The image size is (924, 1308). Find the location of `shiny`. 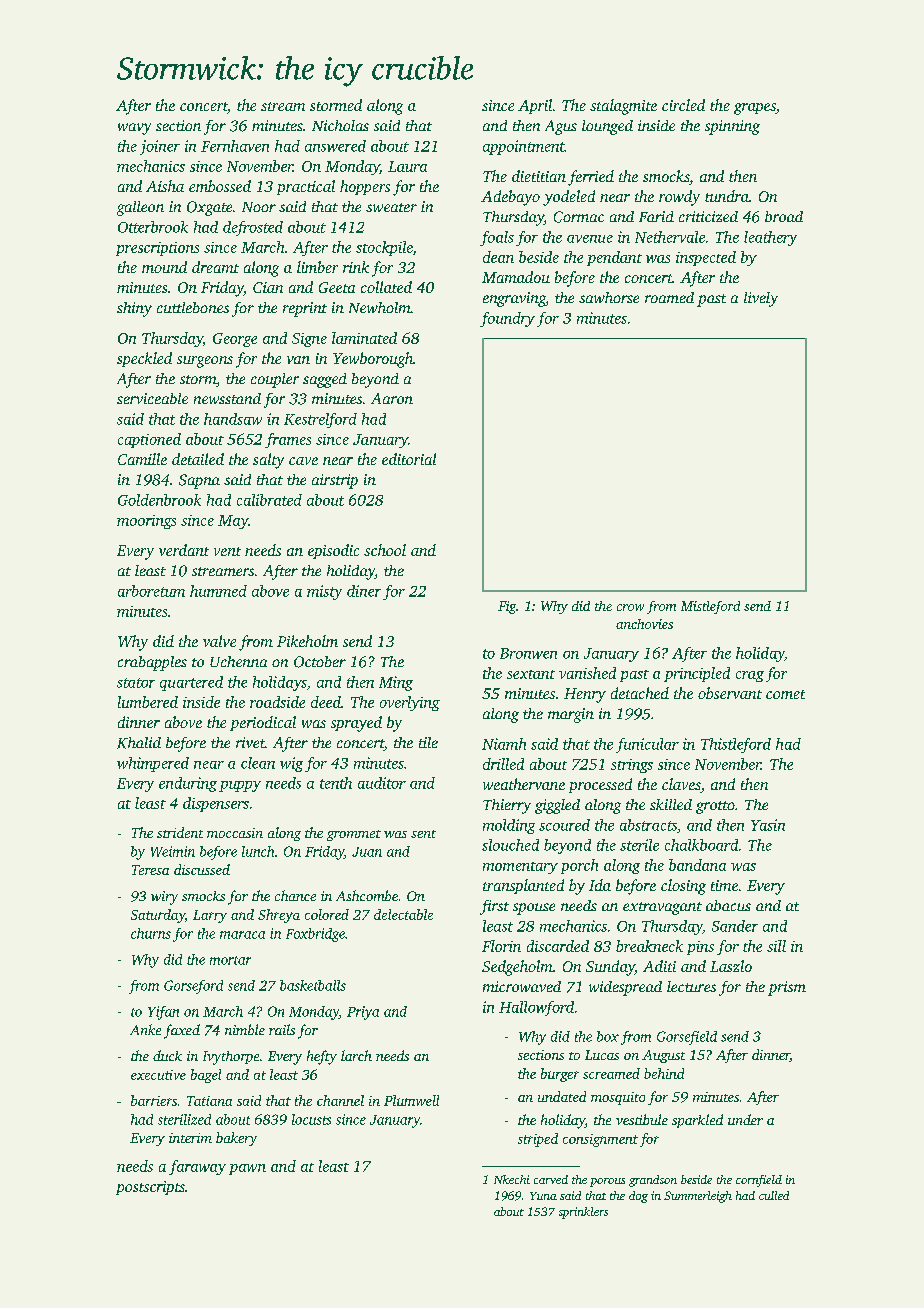

shiny is located at coordinates (134, 309).
